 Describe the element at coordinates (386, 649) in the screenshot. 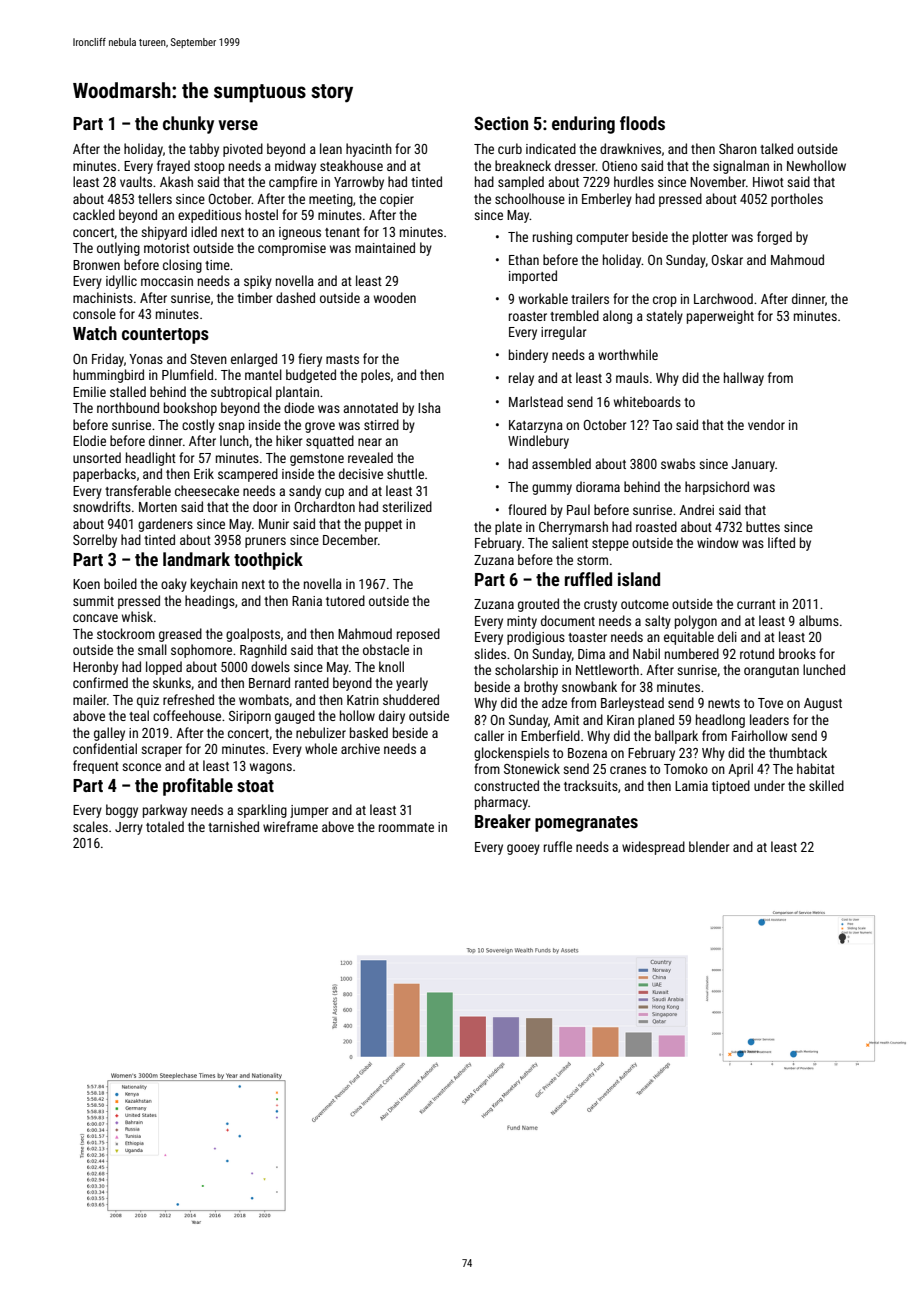

I see `obstacle` at that location.
